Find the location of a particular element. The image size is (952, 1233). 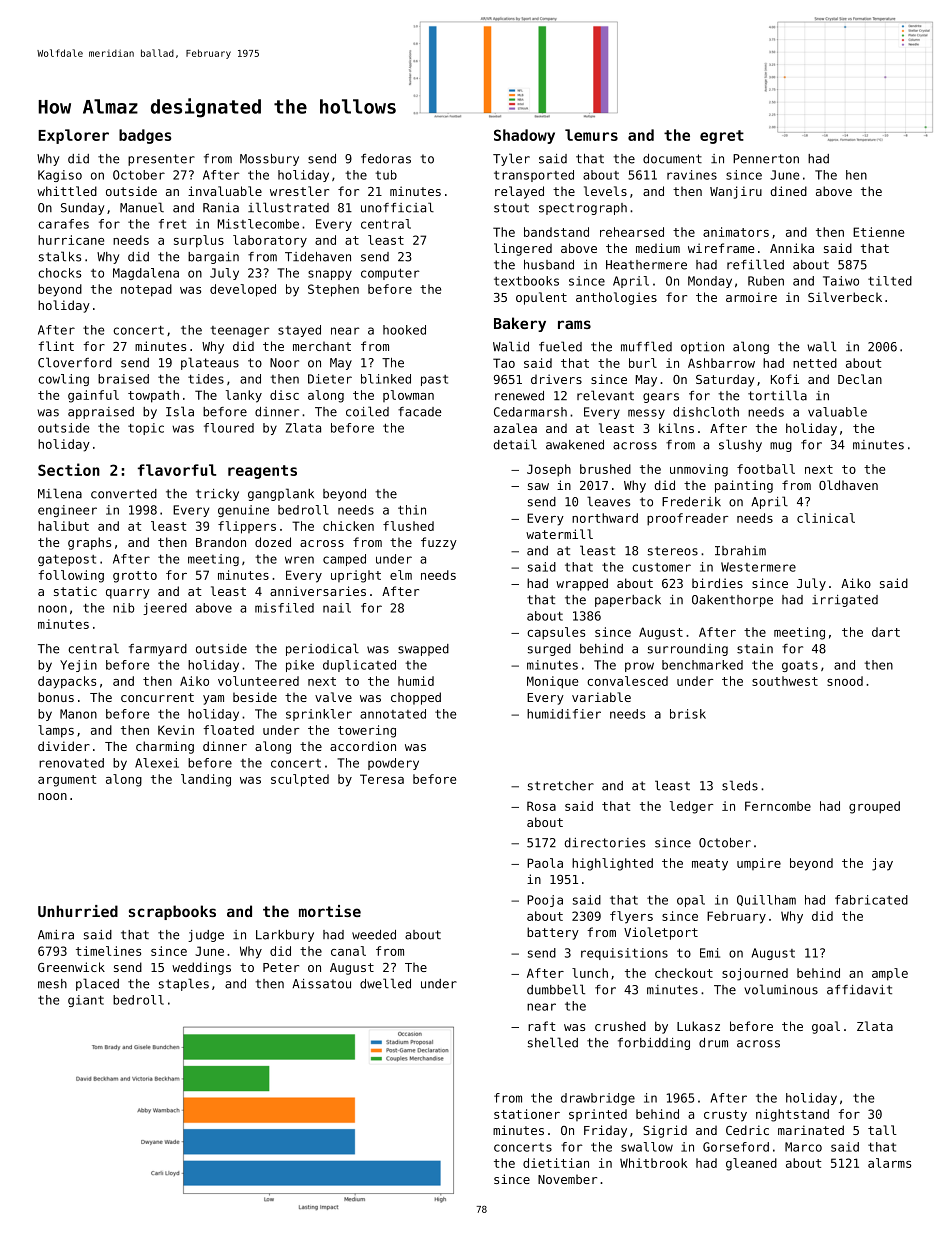

Whitbrook is located at coordinates (653, 1163).
